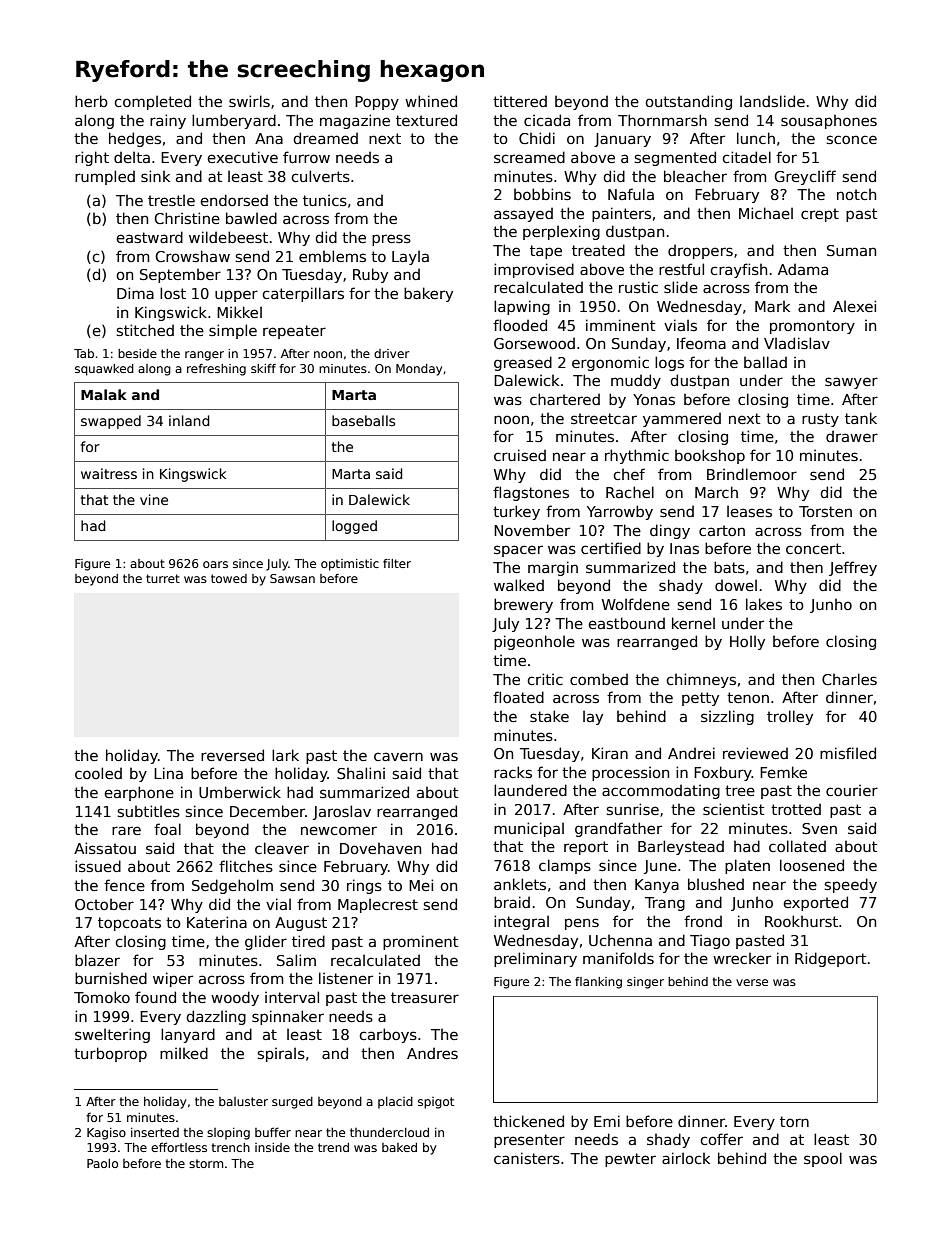 The height and width of the screenshot is (1233, 952). Describe the element at coordinates (354, 527) in the screenshot. I see `logged` at that location.
